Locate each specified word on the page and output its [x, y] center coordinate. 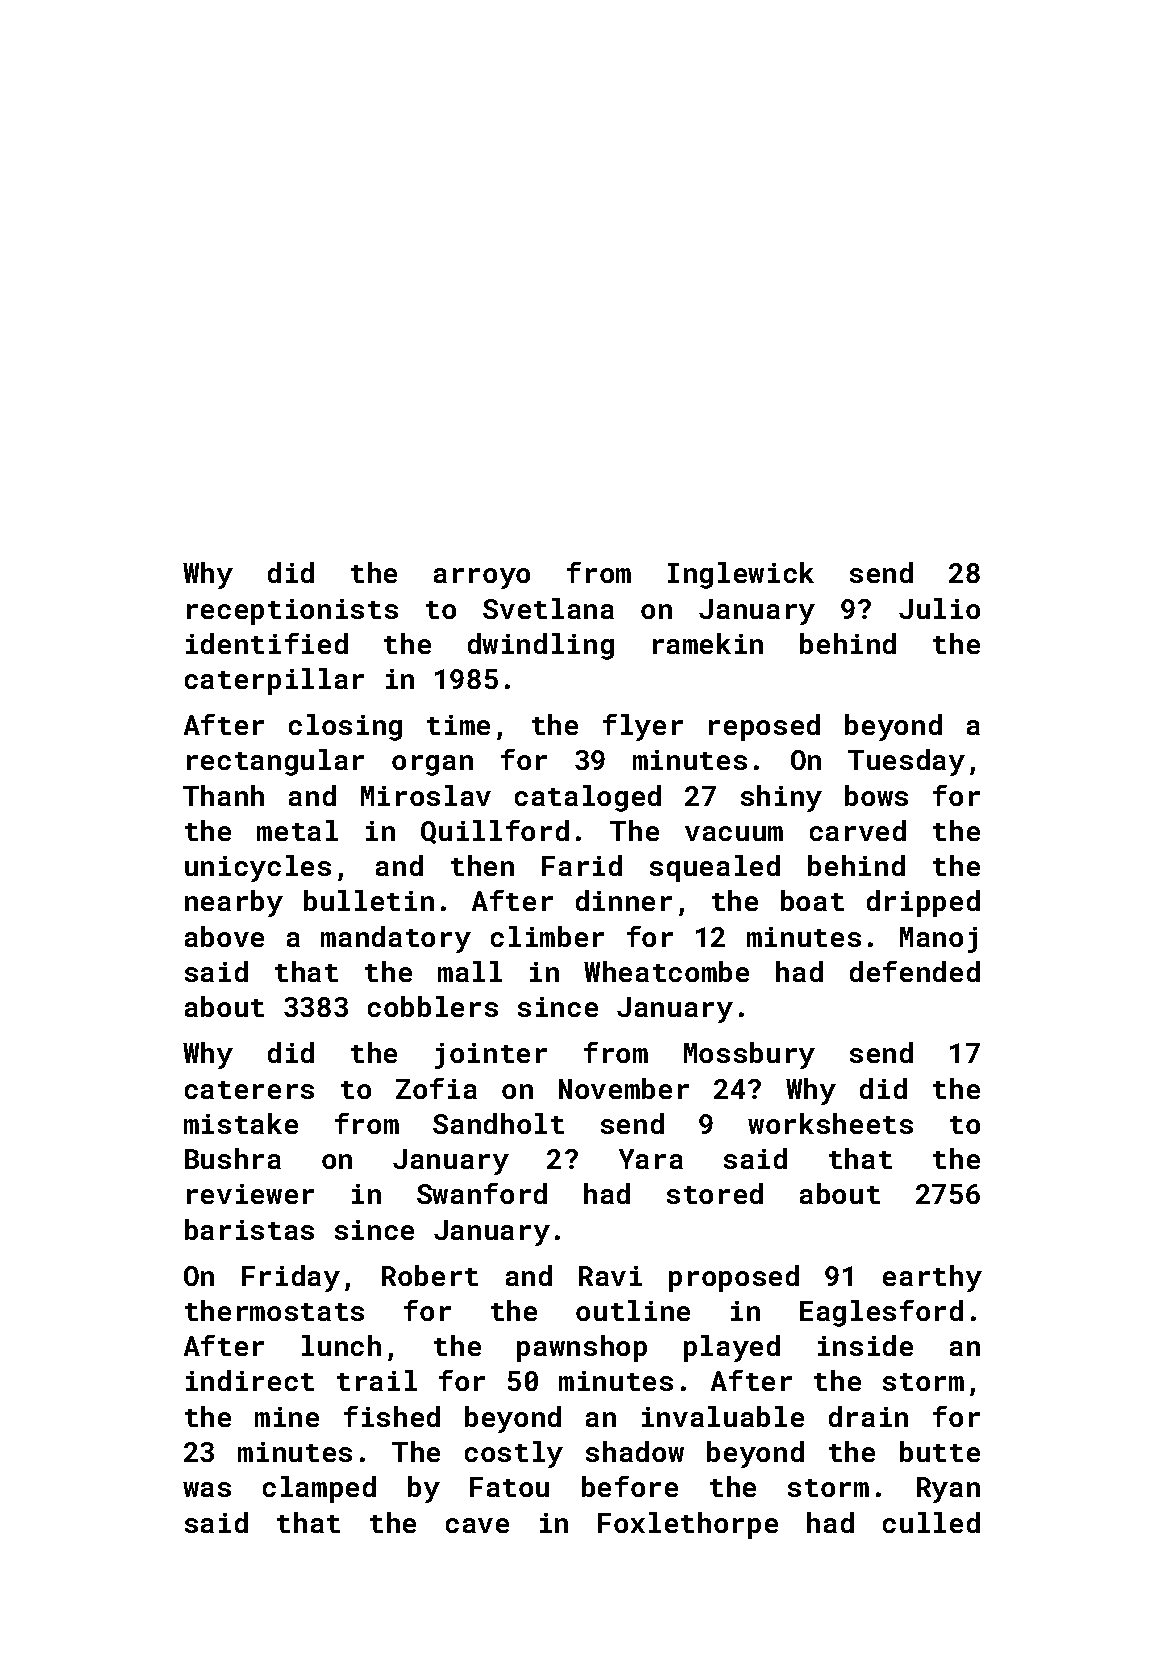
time [458, 725]
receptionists [292, 612]
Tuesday [906, 762]
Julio [939, 608]
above [224, 936]
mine [287, 1417]
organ [432, 765]
